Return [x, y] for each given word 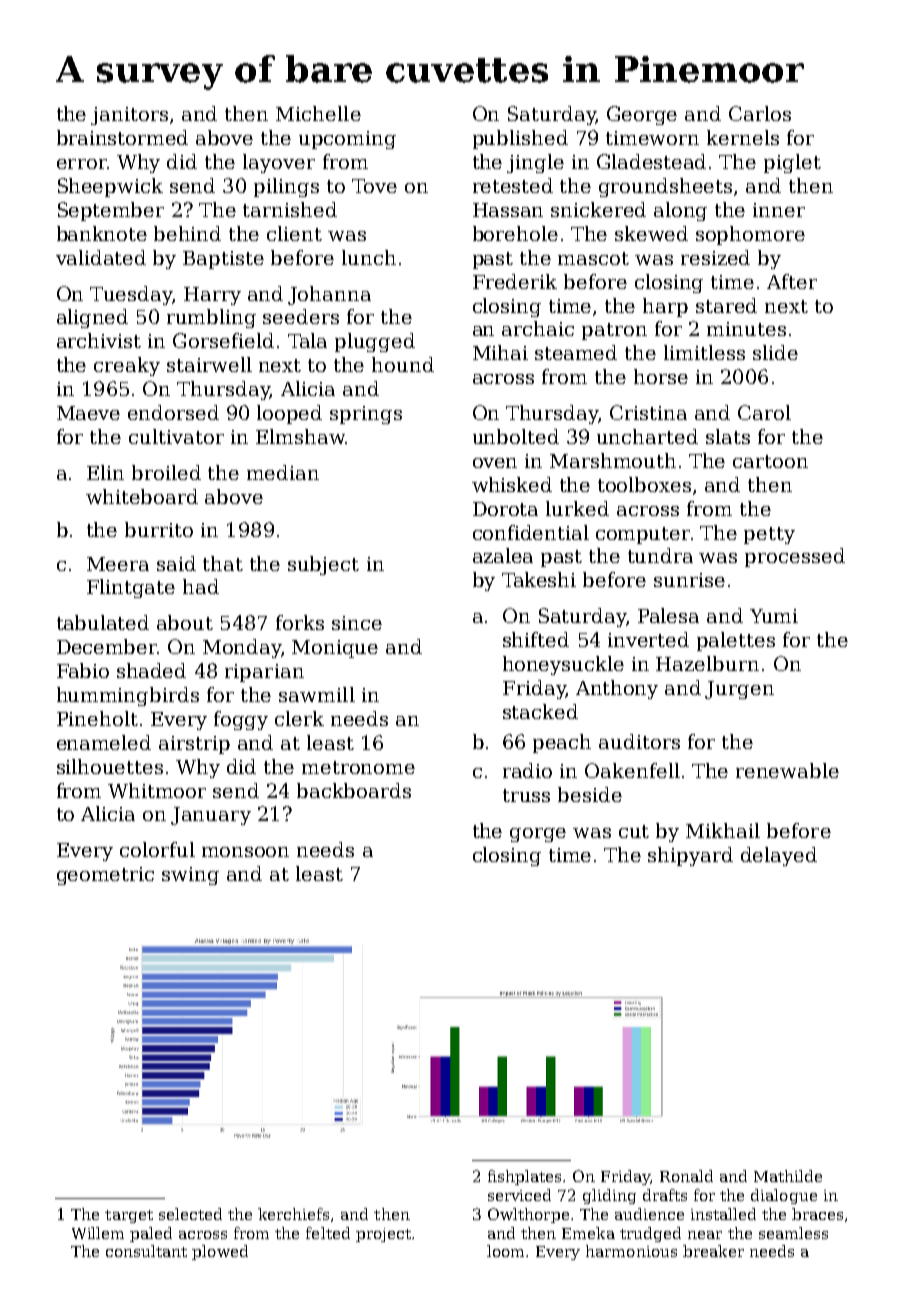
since [357, 623]
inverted [648, 639]
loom [505, 1251]
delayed [779, 856]
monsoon [245, 852]
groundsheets [665, 187]
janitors [129, 116]
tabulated [103, 622]
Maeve [88, 413]
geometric [105, 876]
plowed [220, 1252]
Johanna [329, 295]
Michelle [318, 113]
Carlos [760, 113]
